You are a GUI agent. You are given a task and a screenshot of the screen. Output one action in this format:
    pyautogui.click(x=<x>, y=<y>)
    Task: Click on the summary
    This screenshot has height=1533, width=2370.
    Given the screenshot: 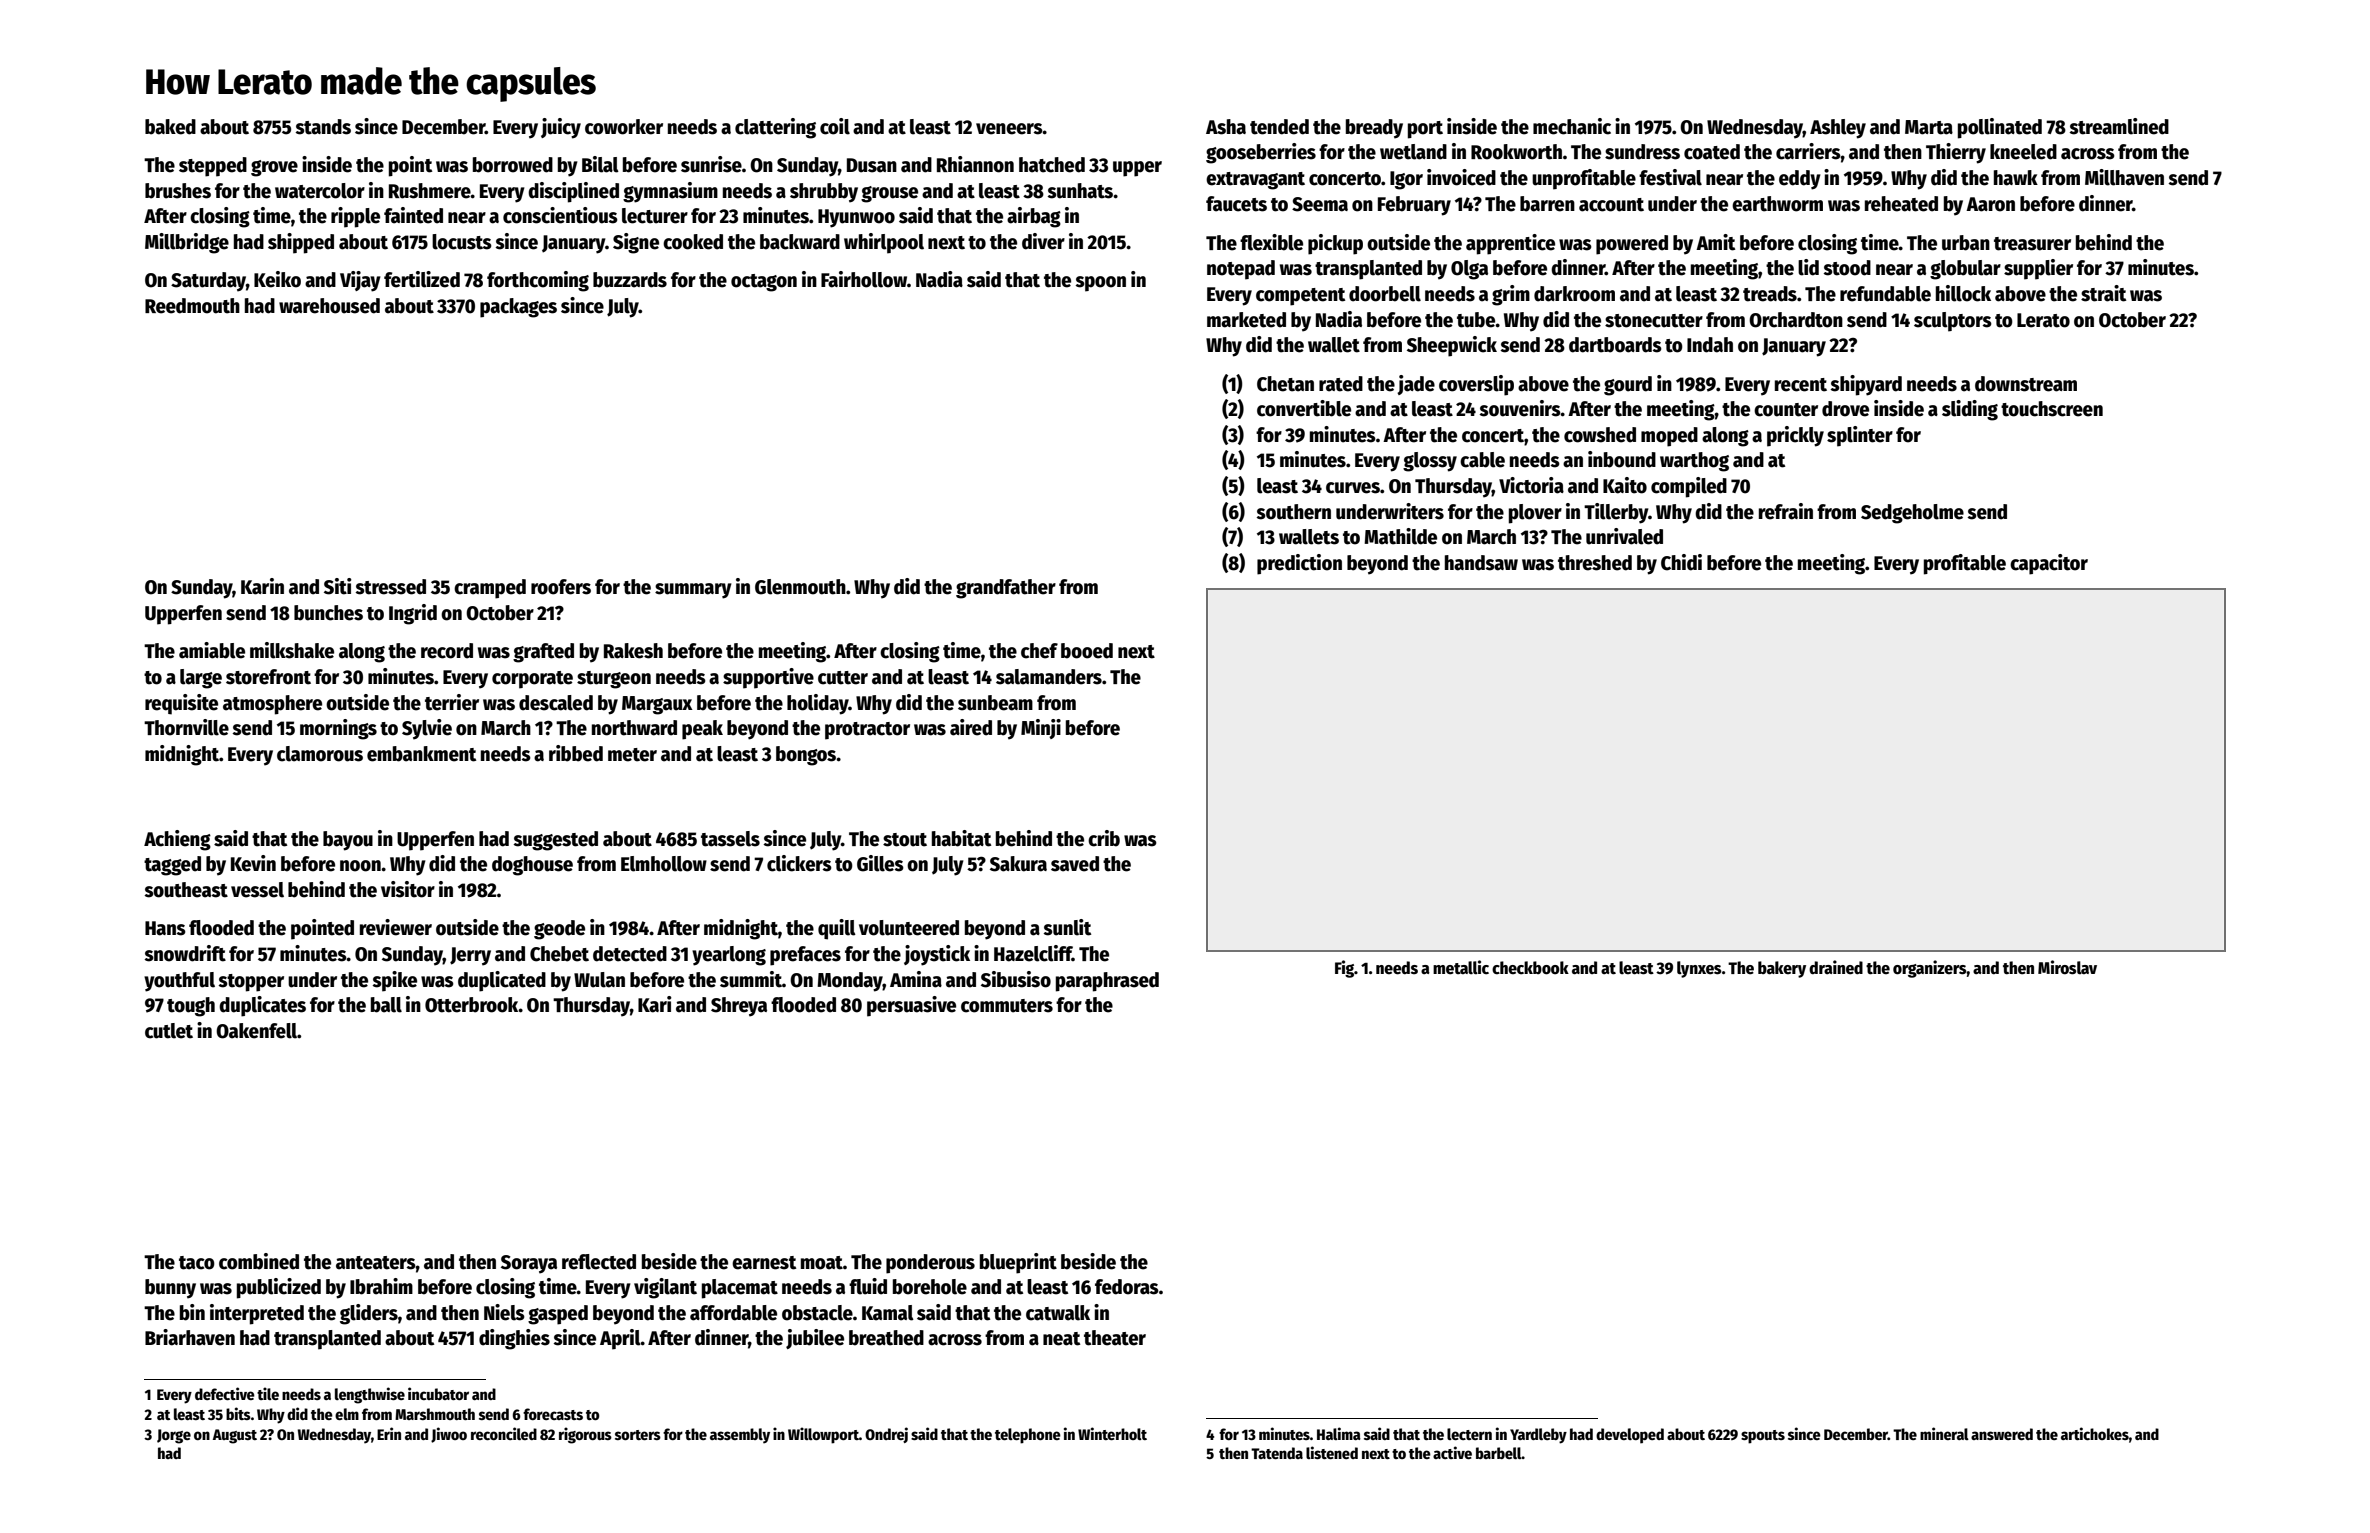 What is the action you would take?
    pyautogui.click(x=693, y=591)
